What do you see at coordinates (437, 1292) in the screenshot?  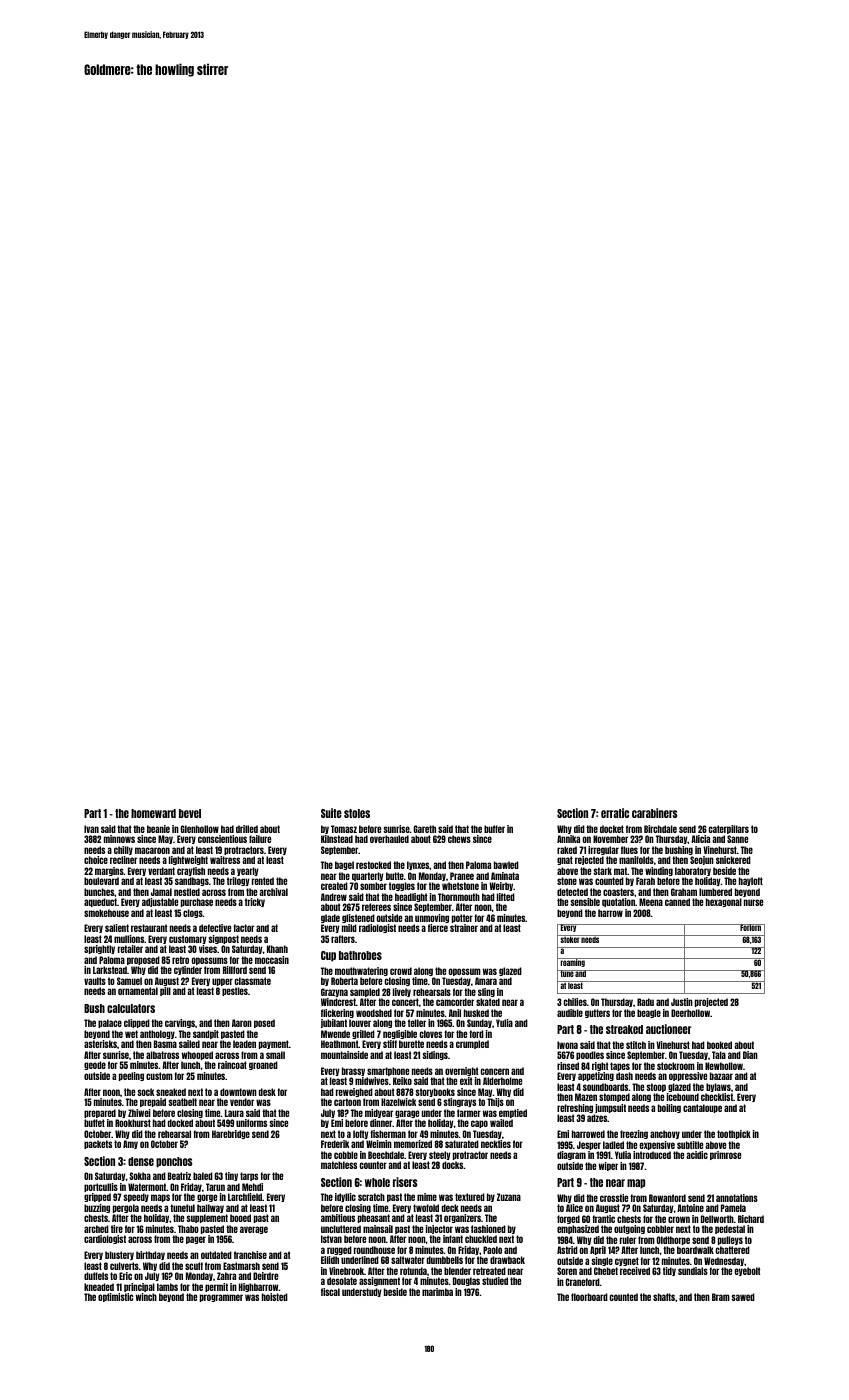 I see `marimba` at bounding box center [437, 1292].
